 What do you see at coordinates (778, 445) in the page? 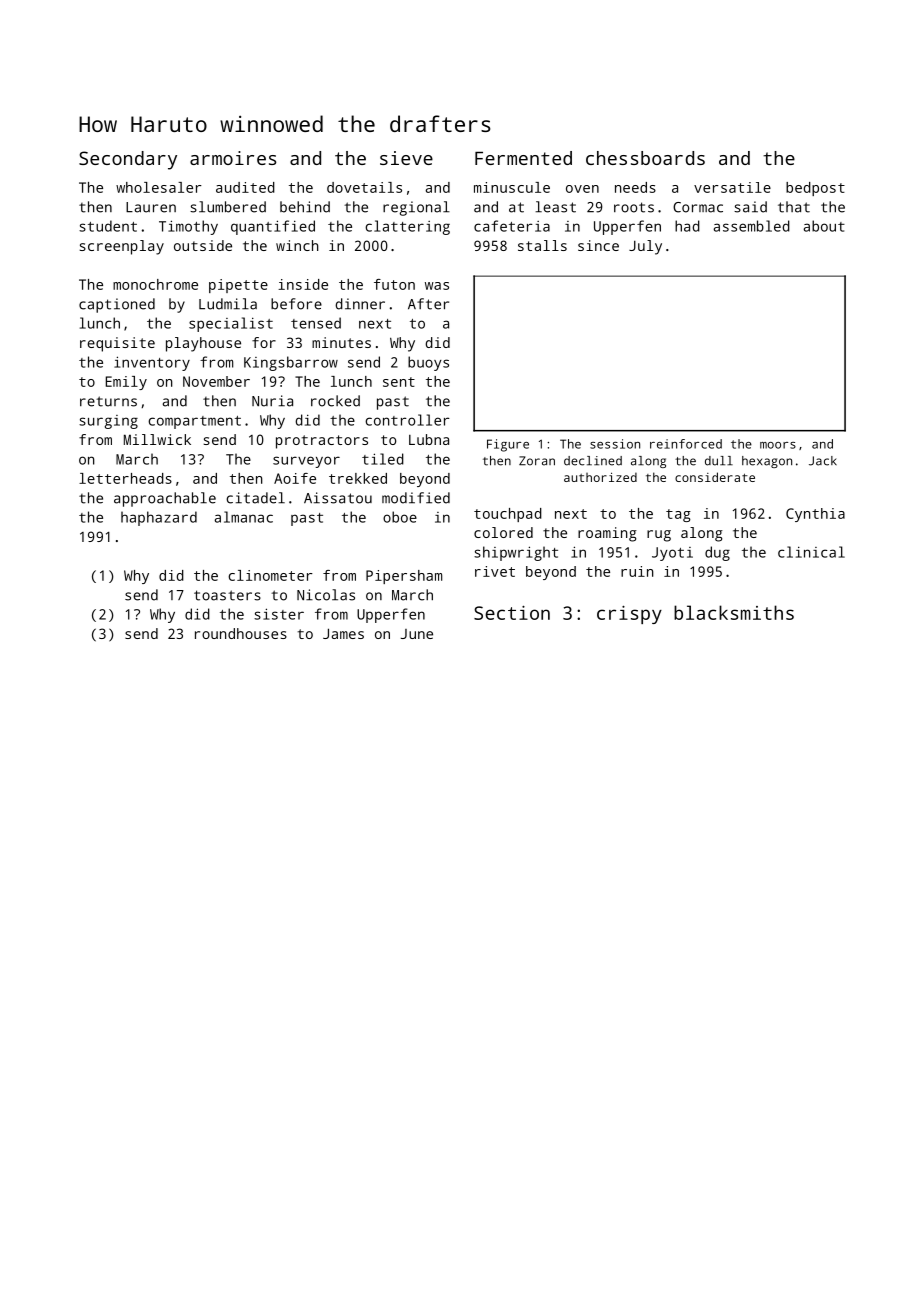
I see `moors` at bounding box center [778, 445].
